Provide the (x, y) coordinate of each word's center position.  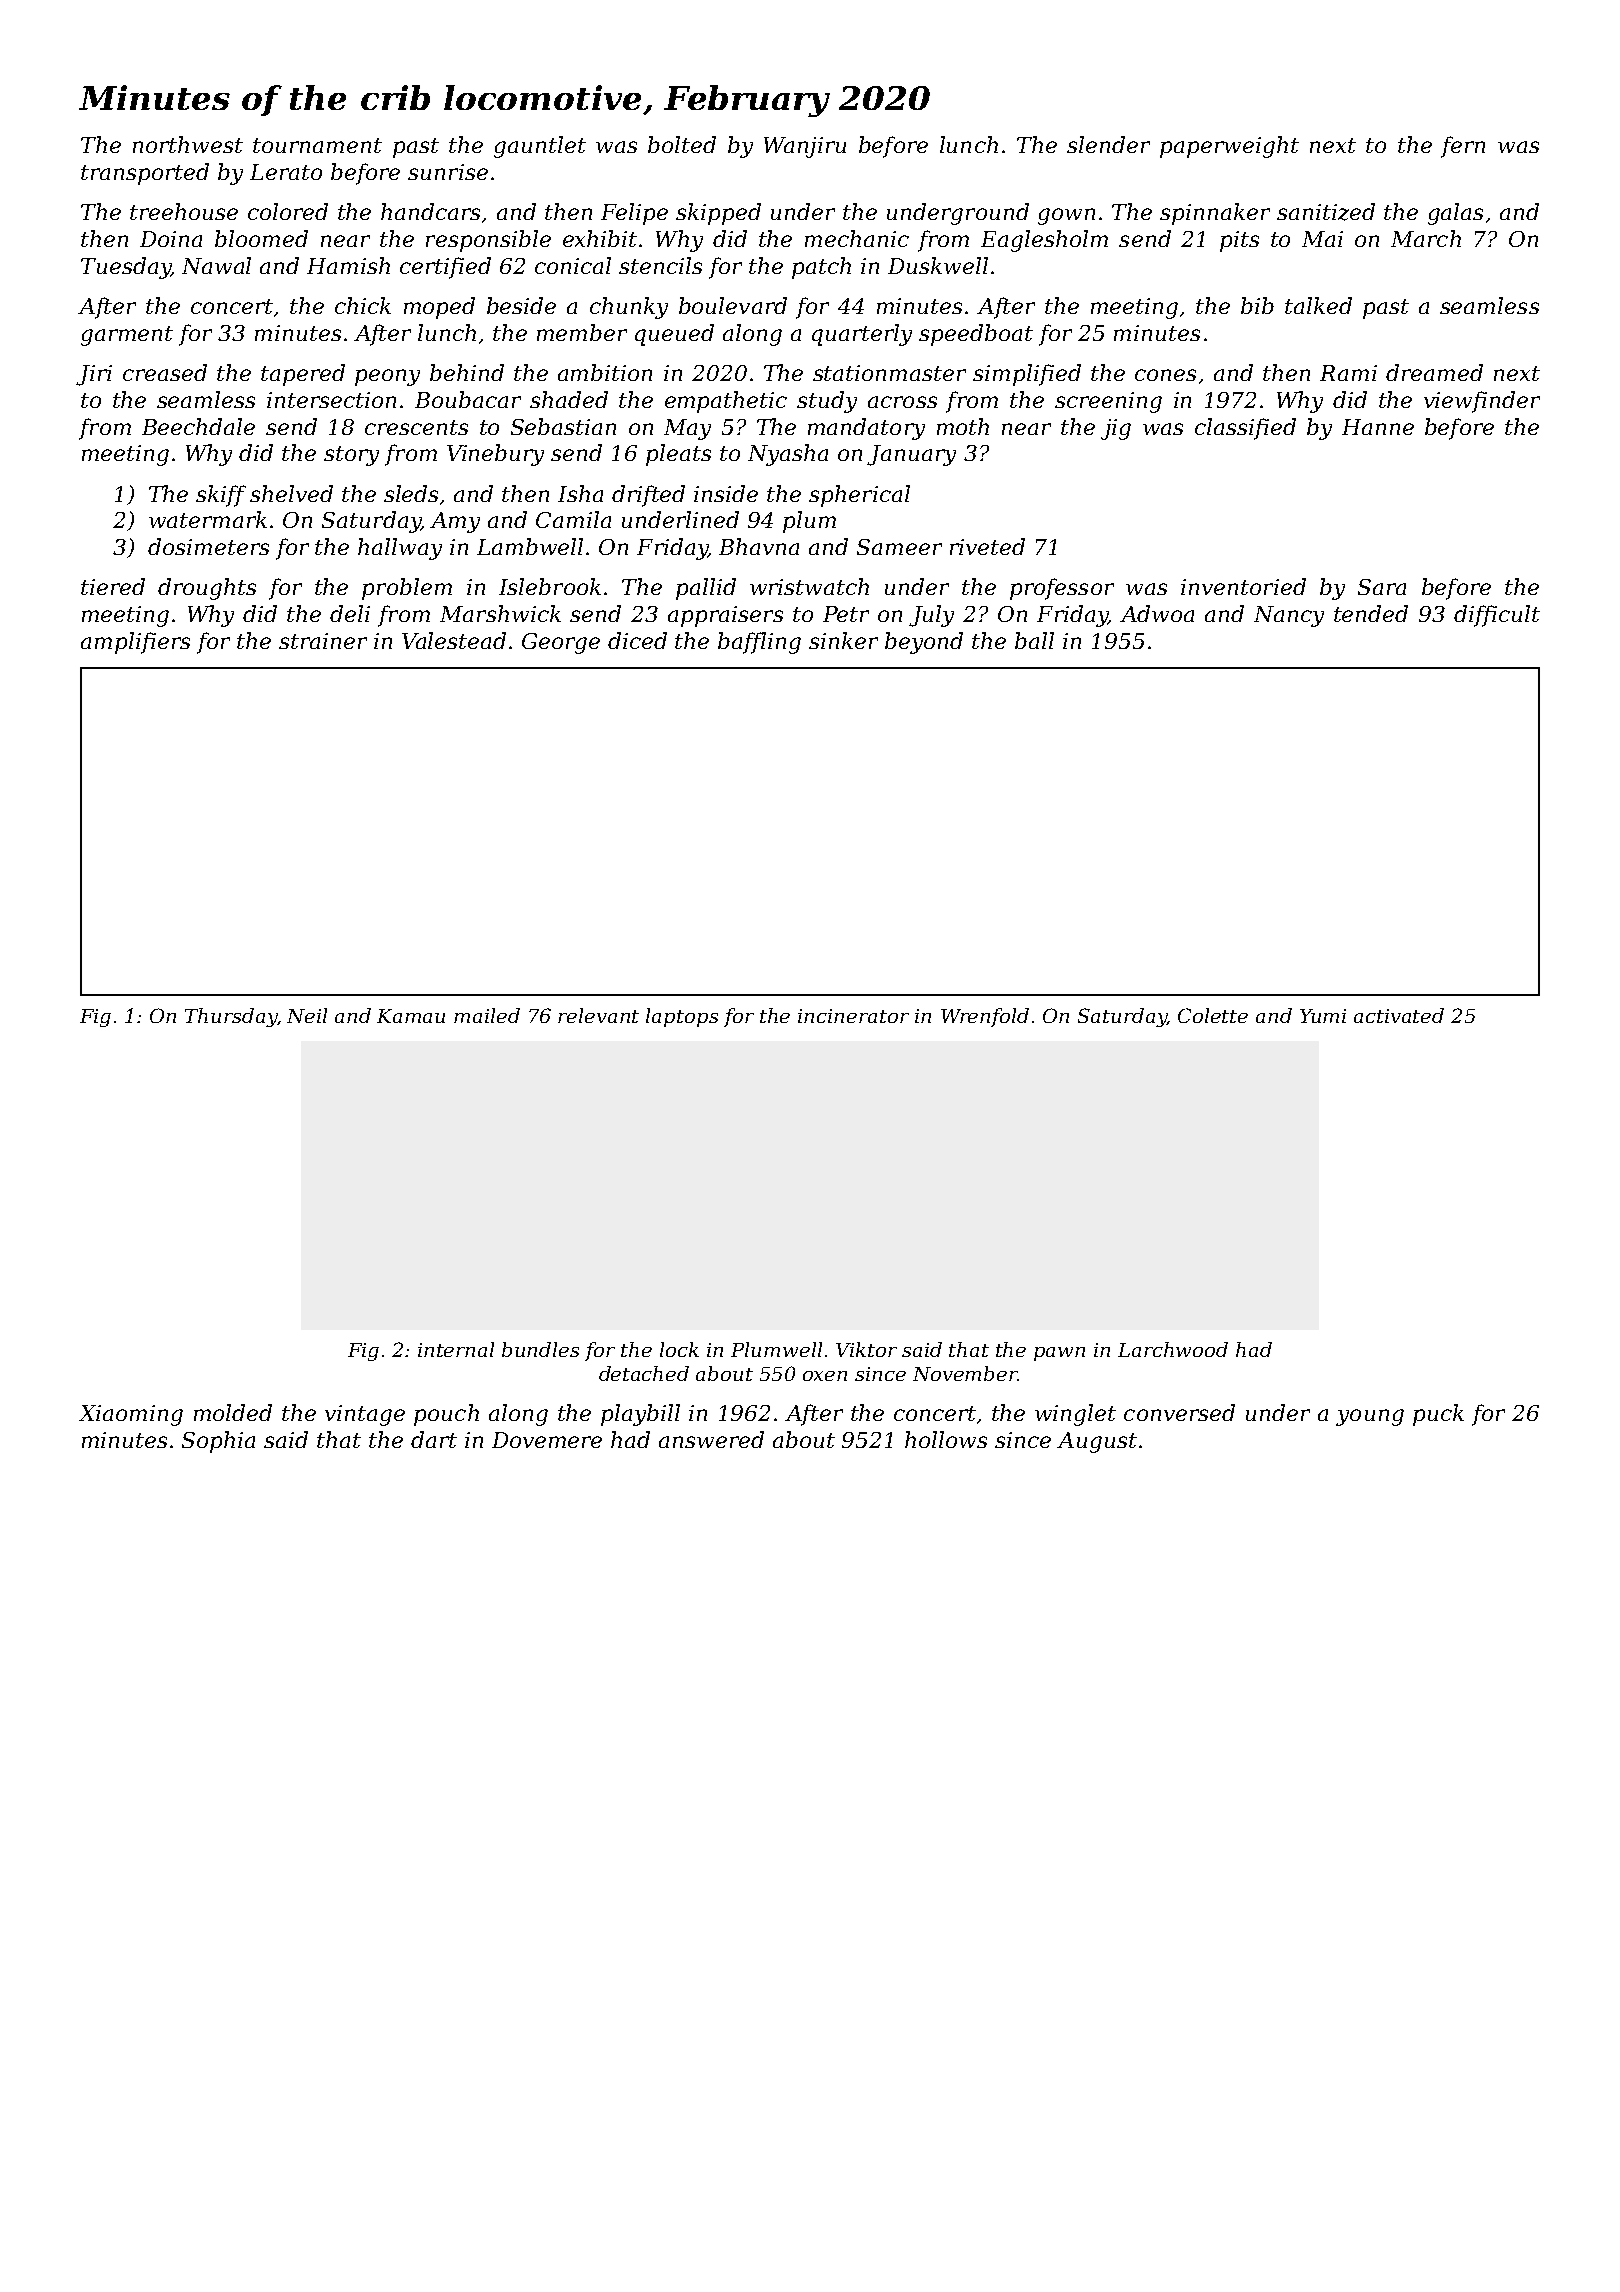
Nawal (216, 265)
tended (1371, 613)
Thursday (231, 1017)
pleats (678, 455)
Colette (1213, 1015)
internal (456, 1349)
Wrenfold (985, 1017)
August (1097, 1442)
